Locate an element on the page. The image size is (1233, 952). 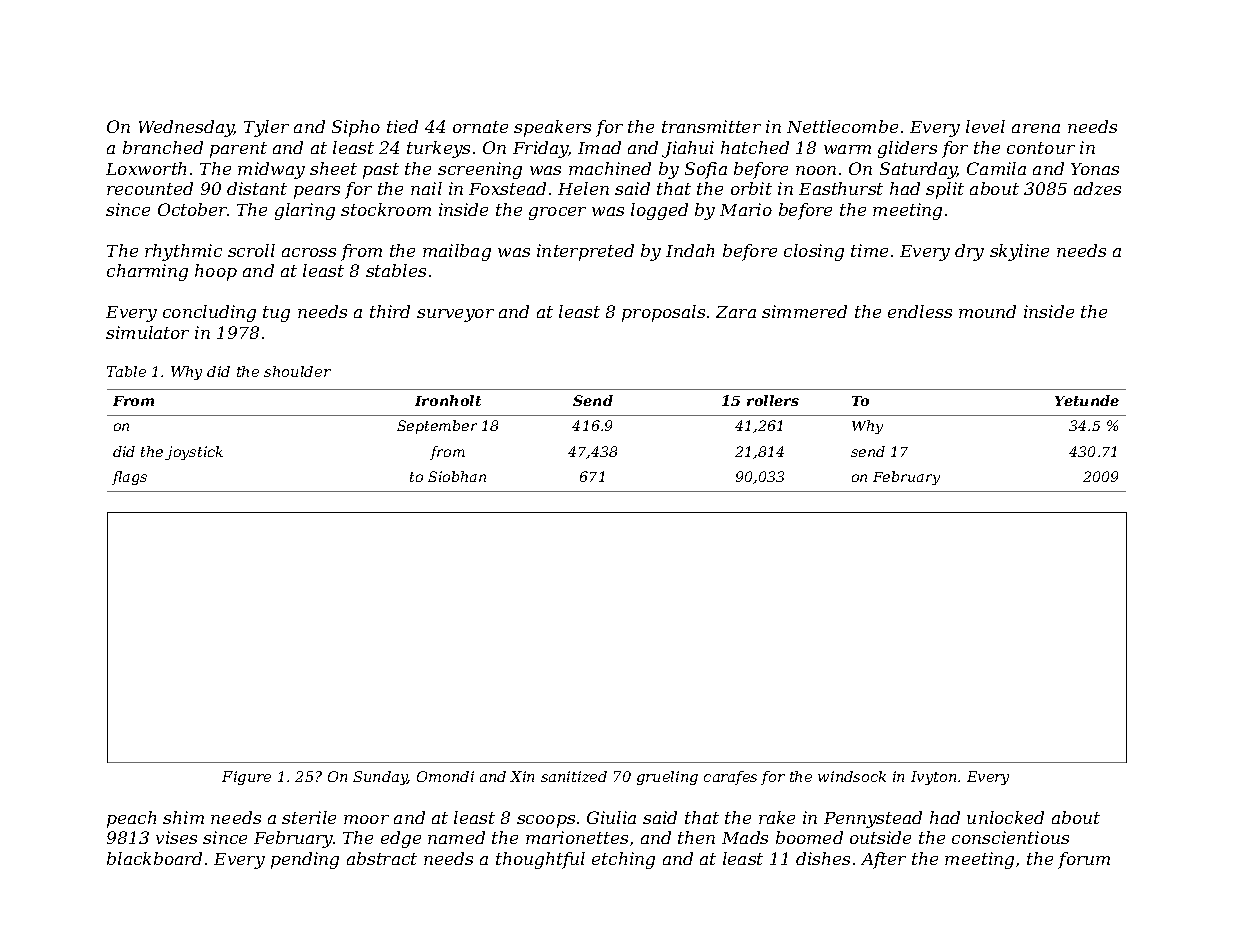
surveyor is located at coordinates (455, 315).
